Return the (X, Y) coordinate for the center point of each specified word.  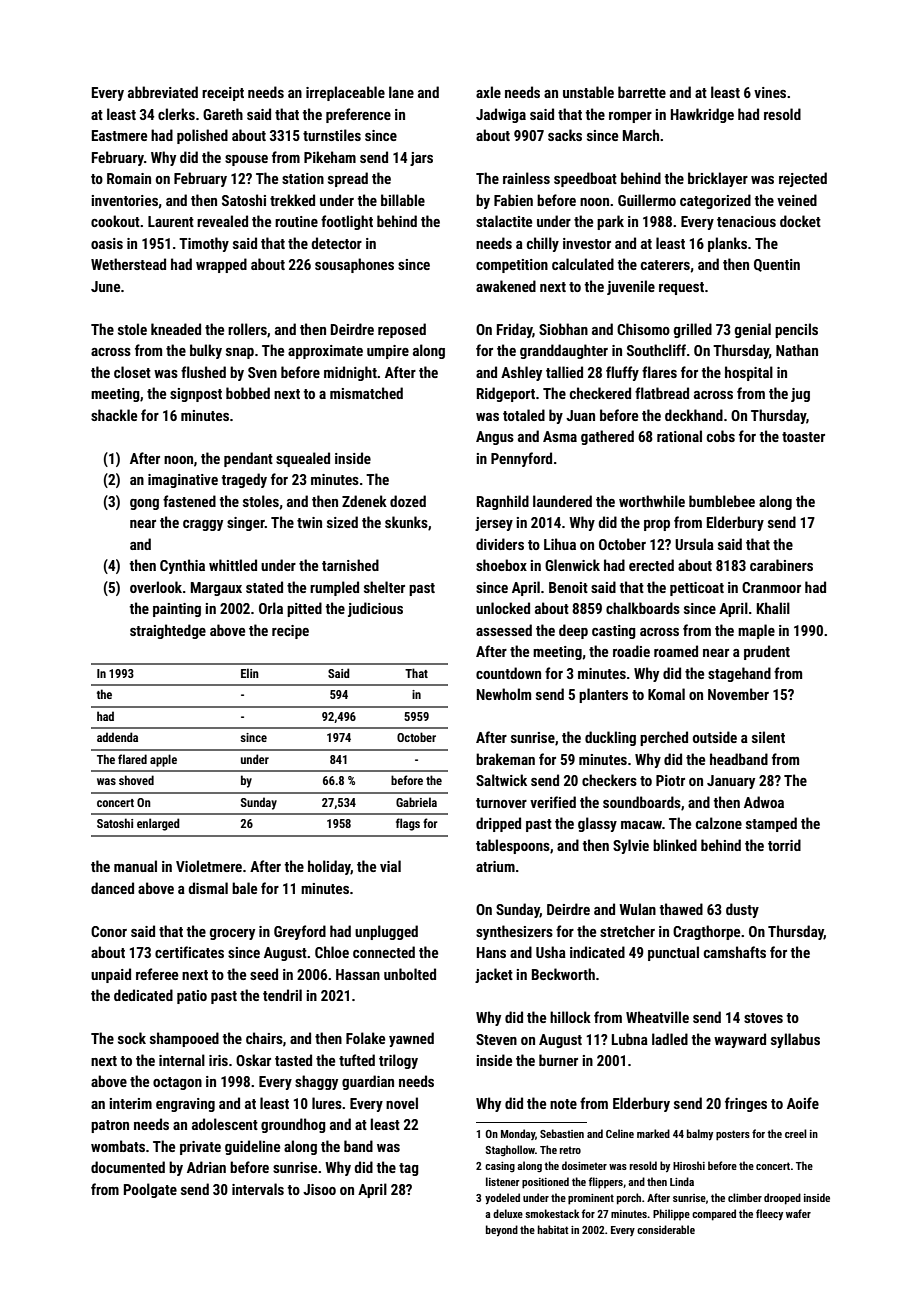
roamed (676, 651)
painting (177, 610)
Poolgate (150, 1190)
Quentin (777, 265)
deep (573, 631)
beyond (502, 1230)
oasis (107, 243)
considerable (666, 1229)
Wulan (637, 909)
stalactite (504, 221)
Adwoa (764, 802)
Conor (109, 931)
